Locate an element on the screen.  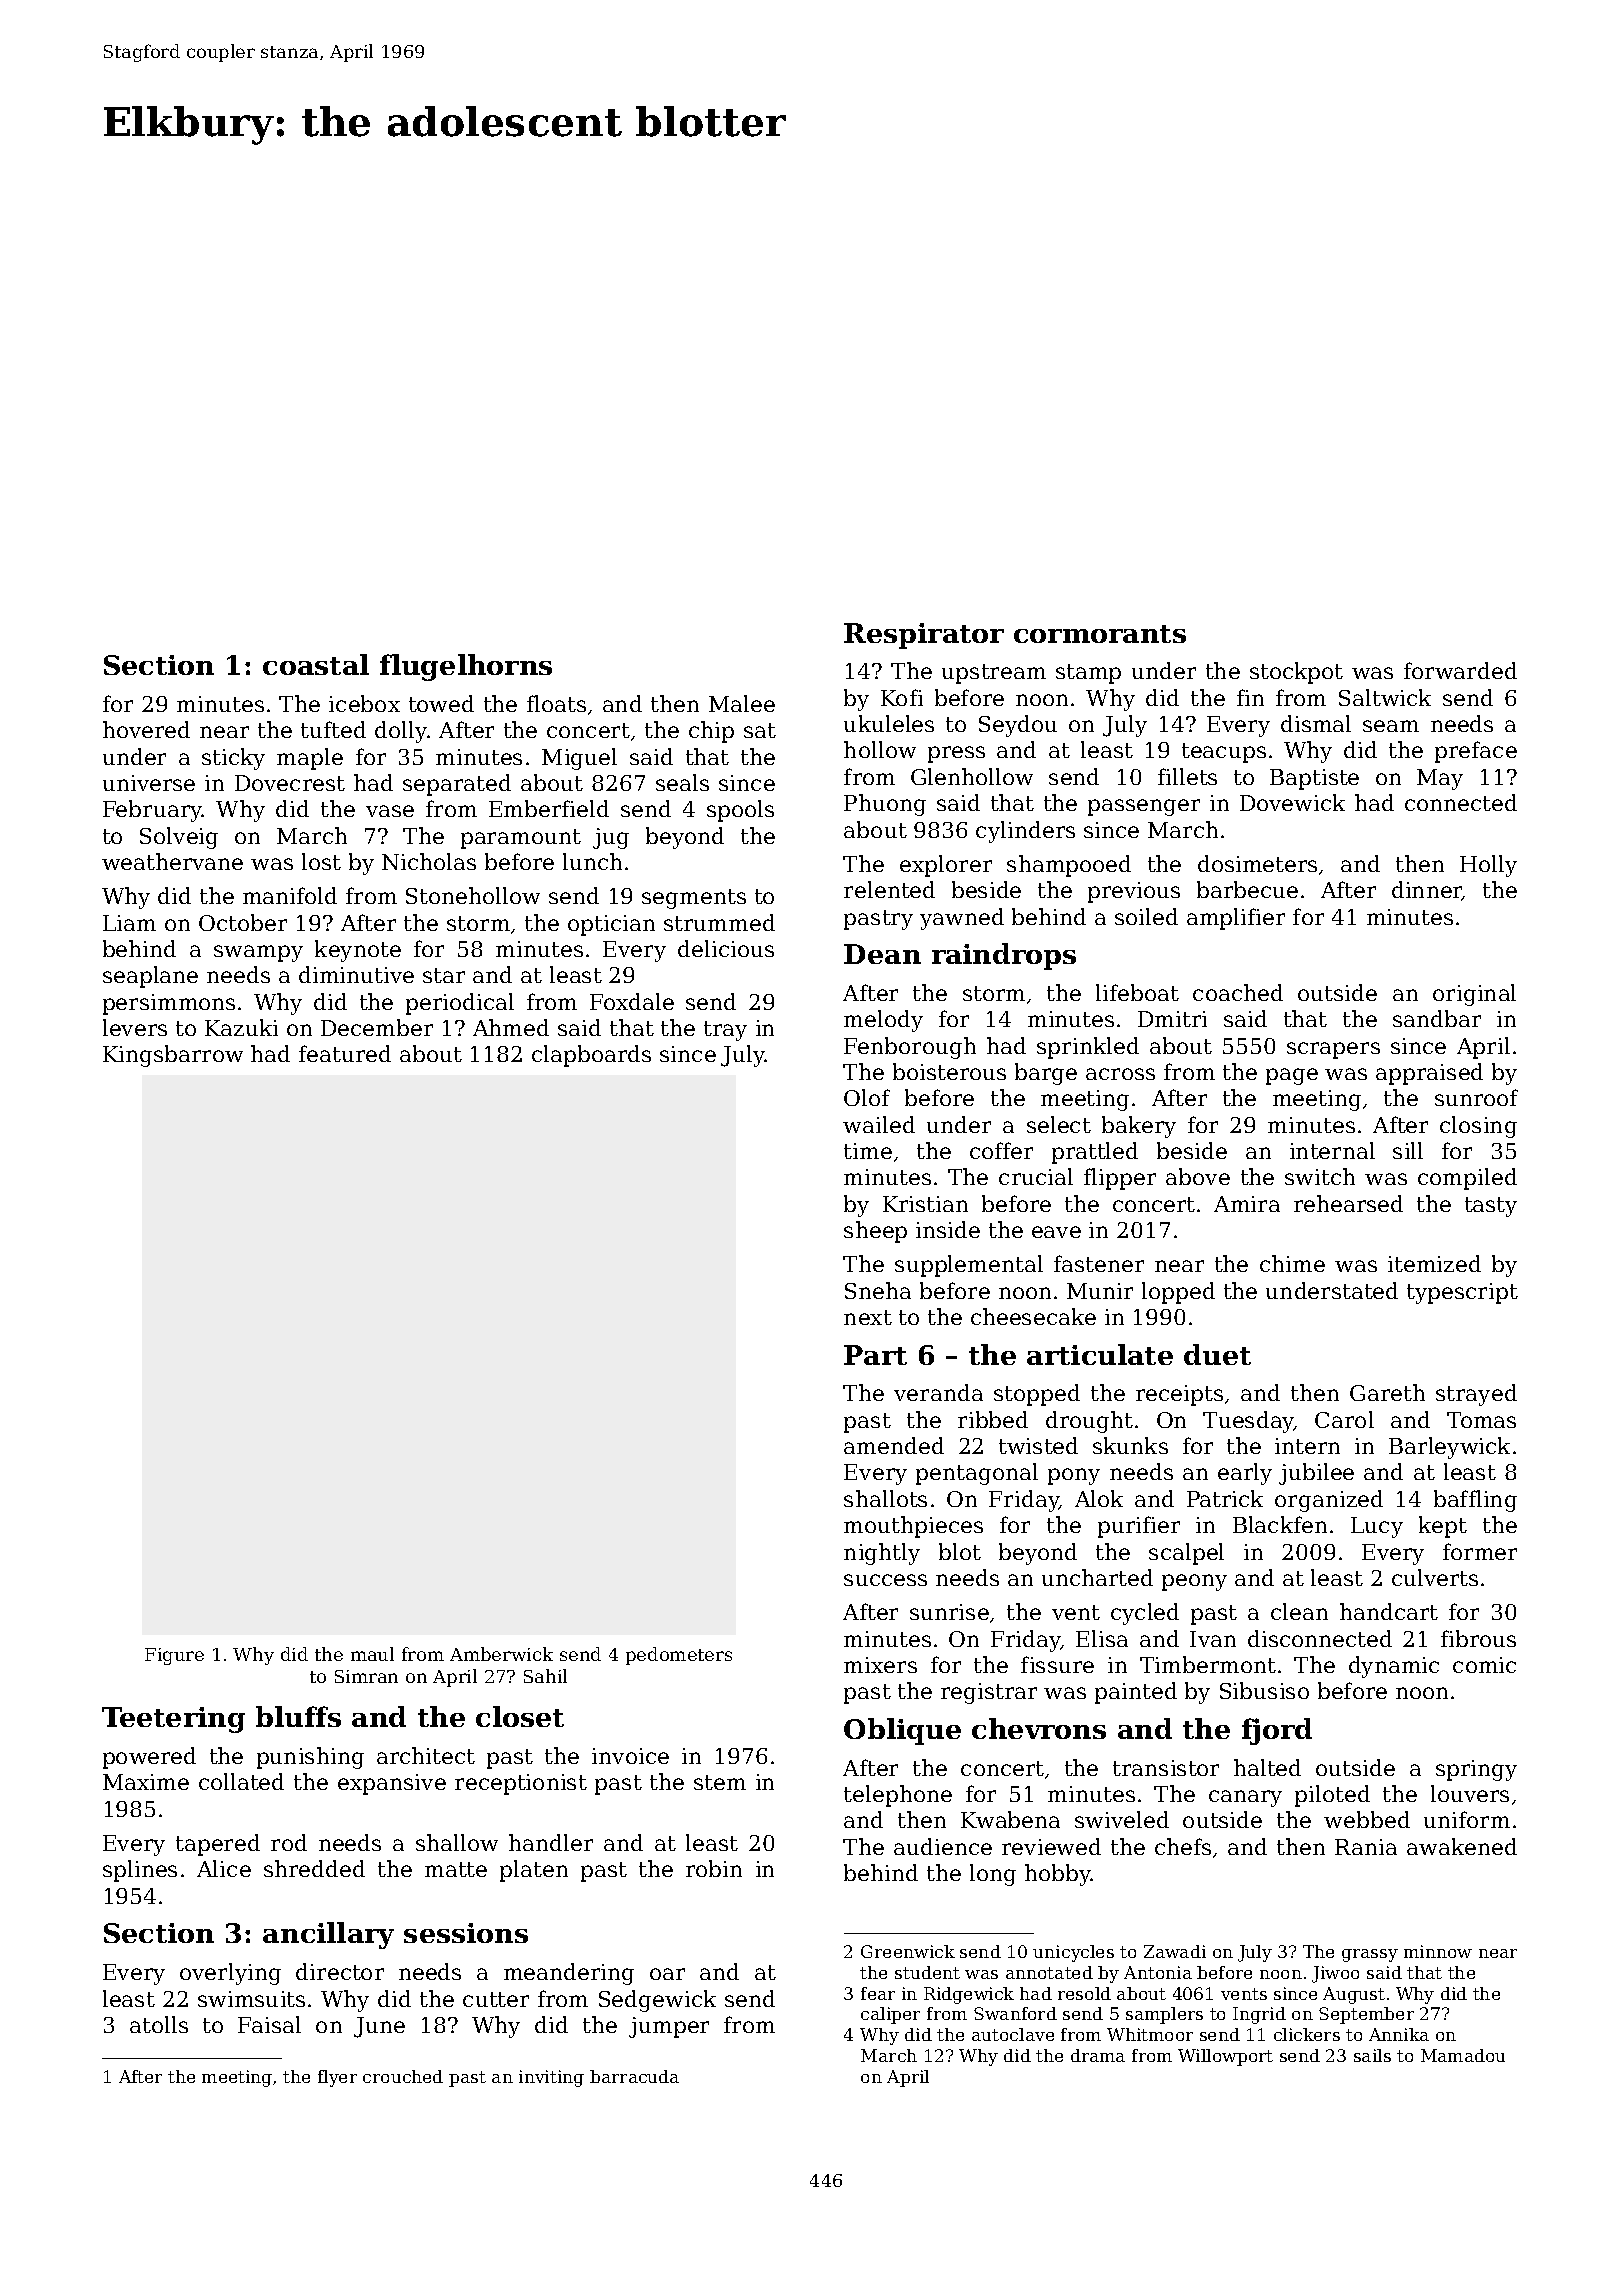
next is located at coordinates (868, 1317).
